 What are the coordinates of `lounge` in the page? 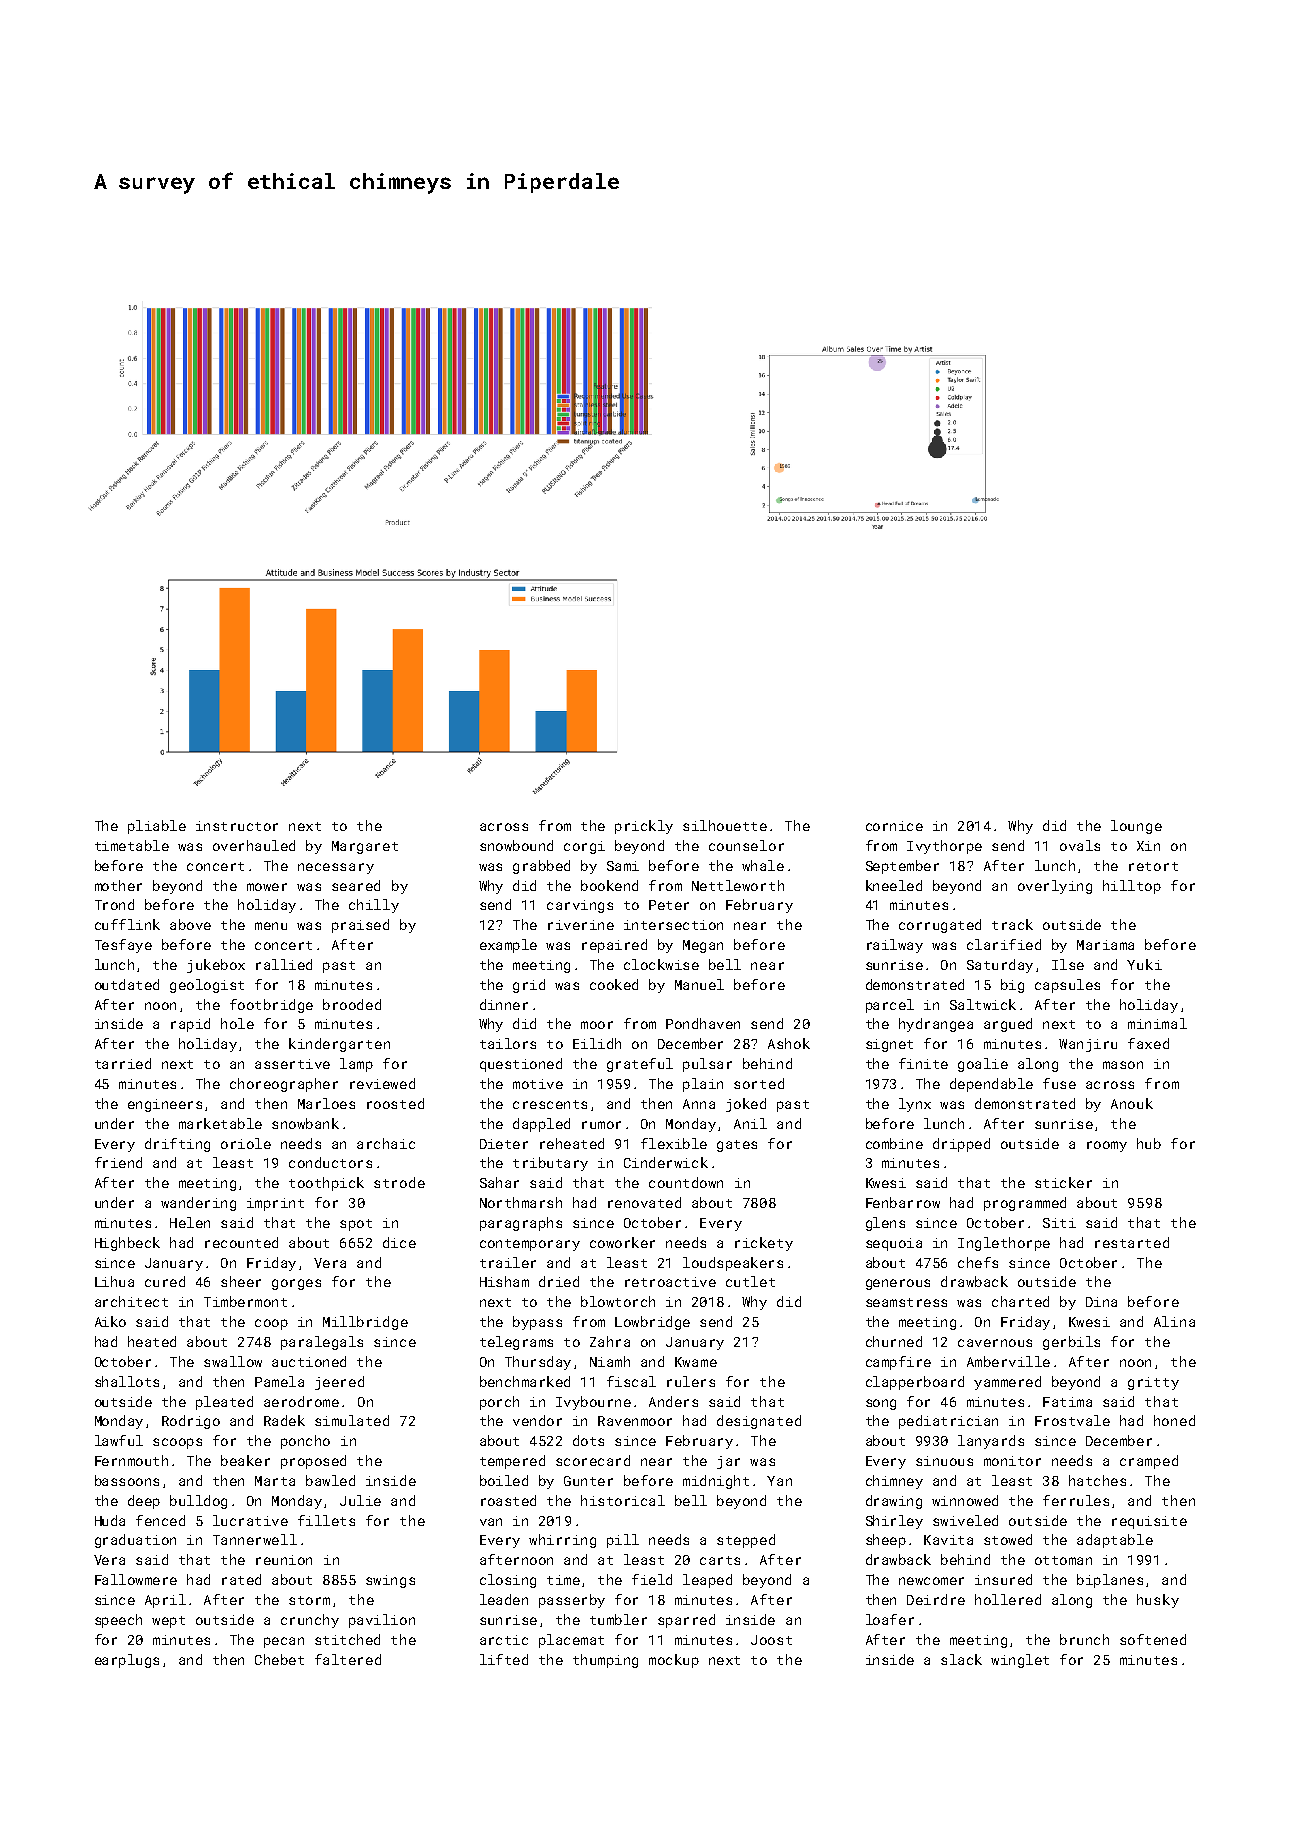 It's located at (1136, 827).
